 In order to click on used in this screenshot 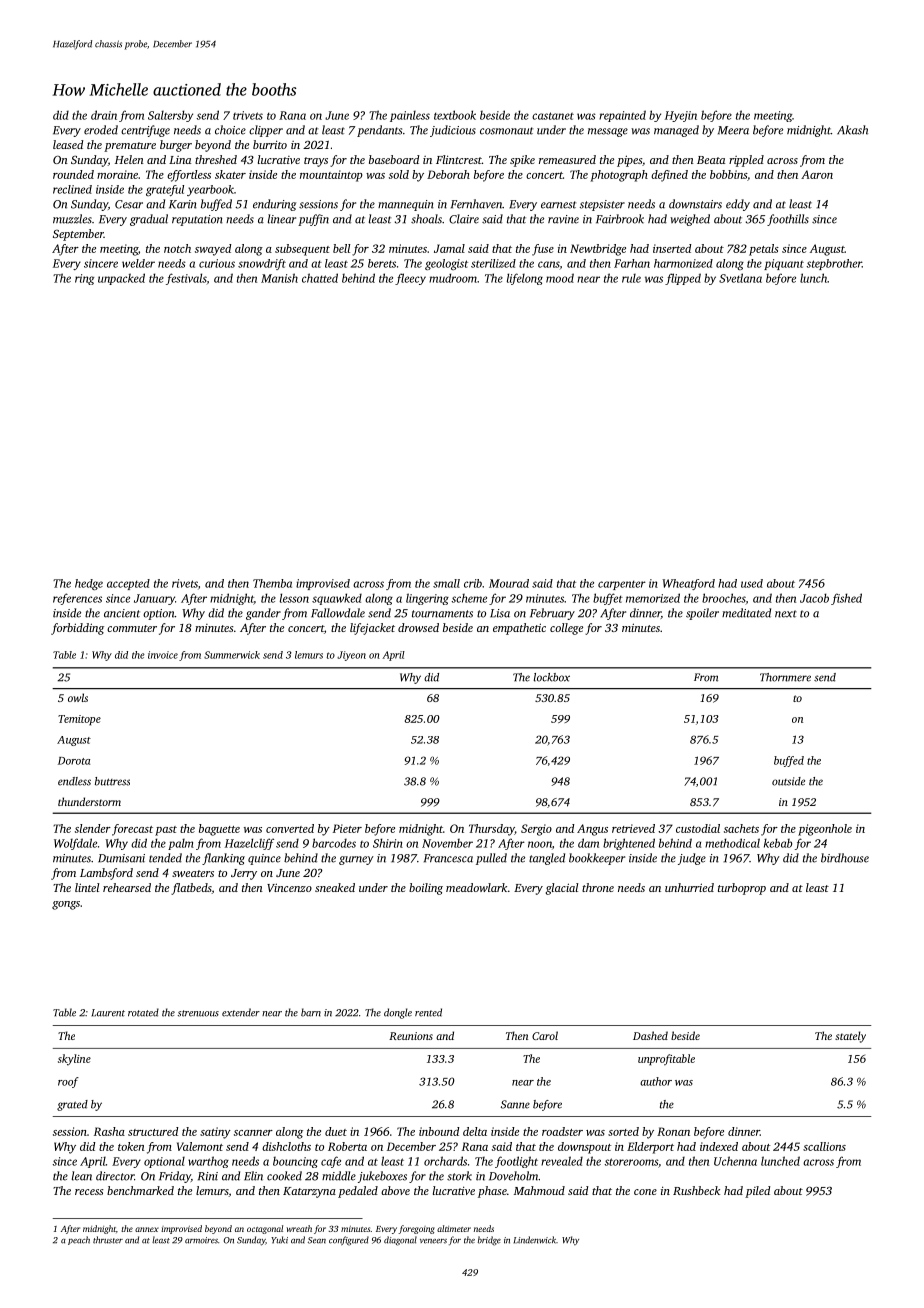, I will do `click(752, 583)`.
